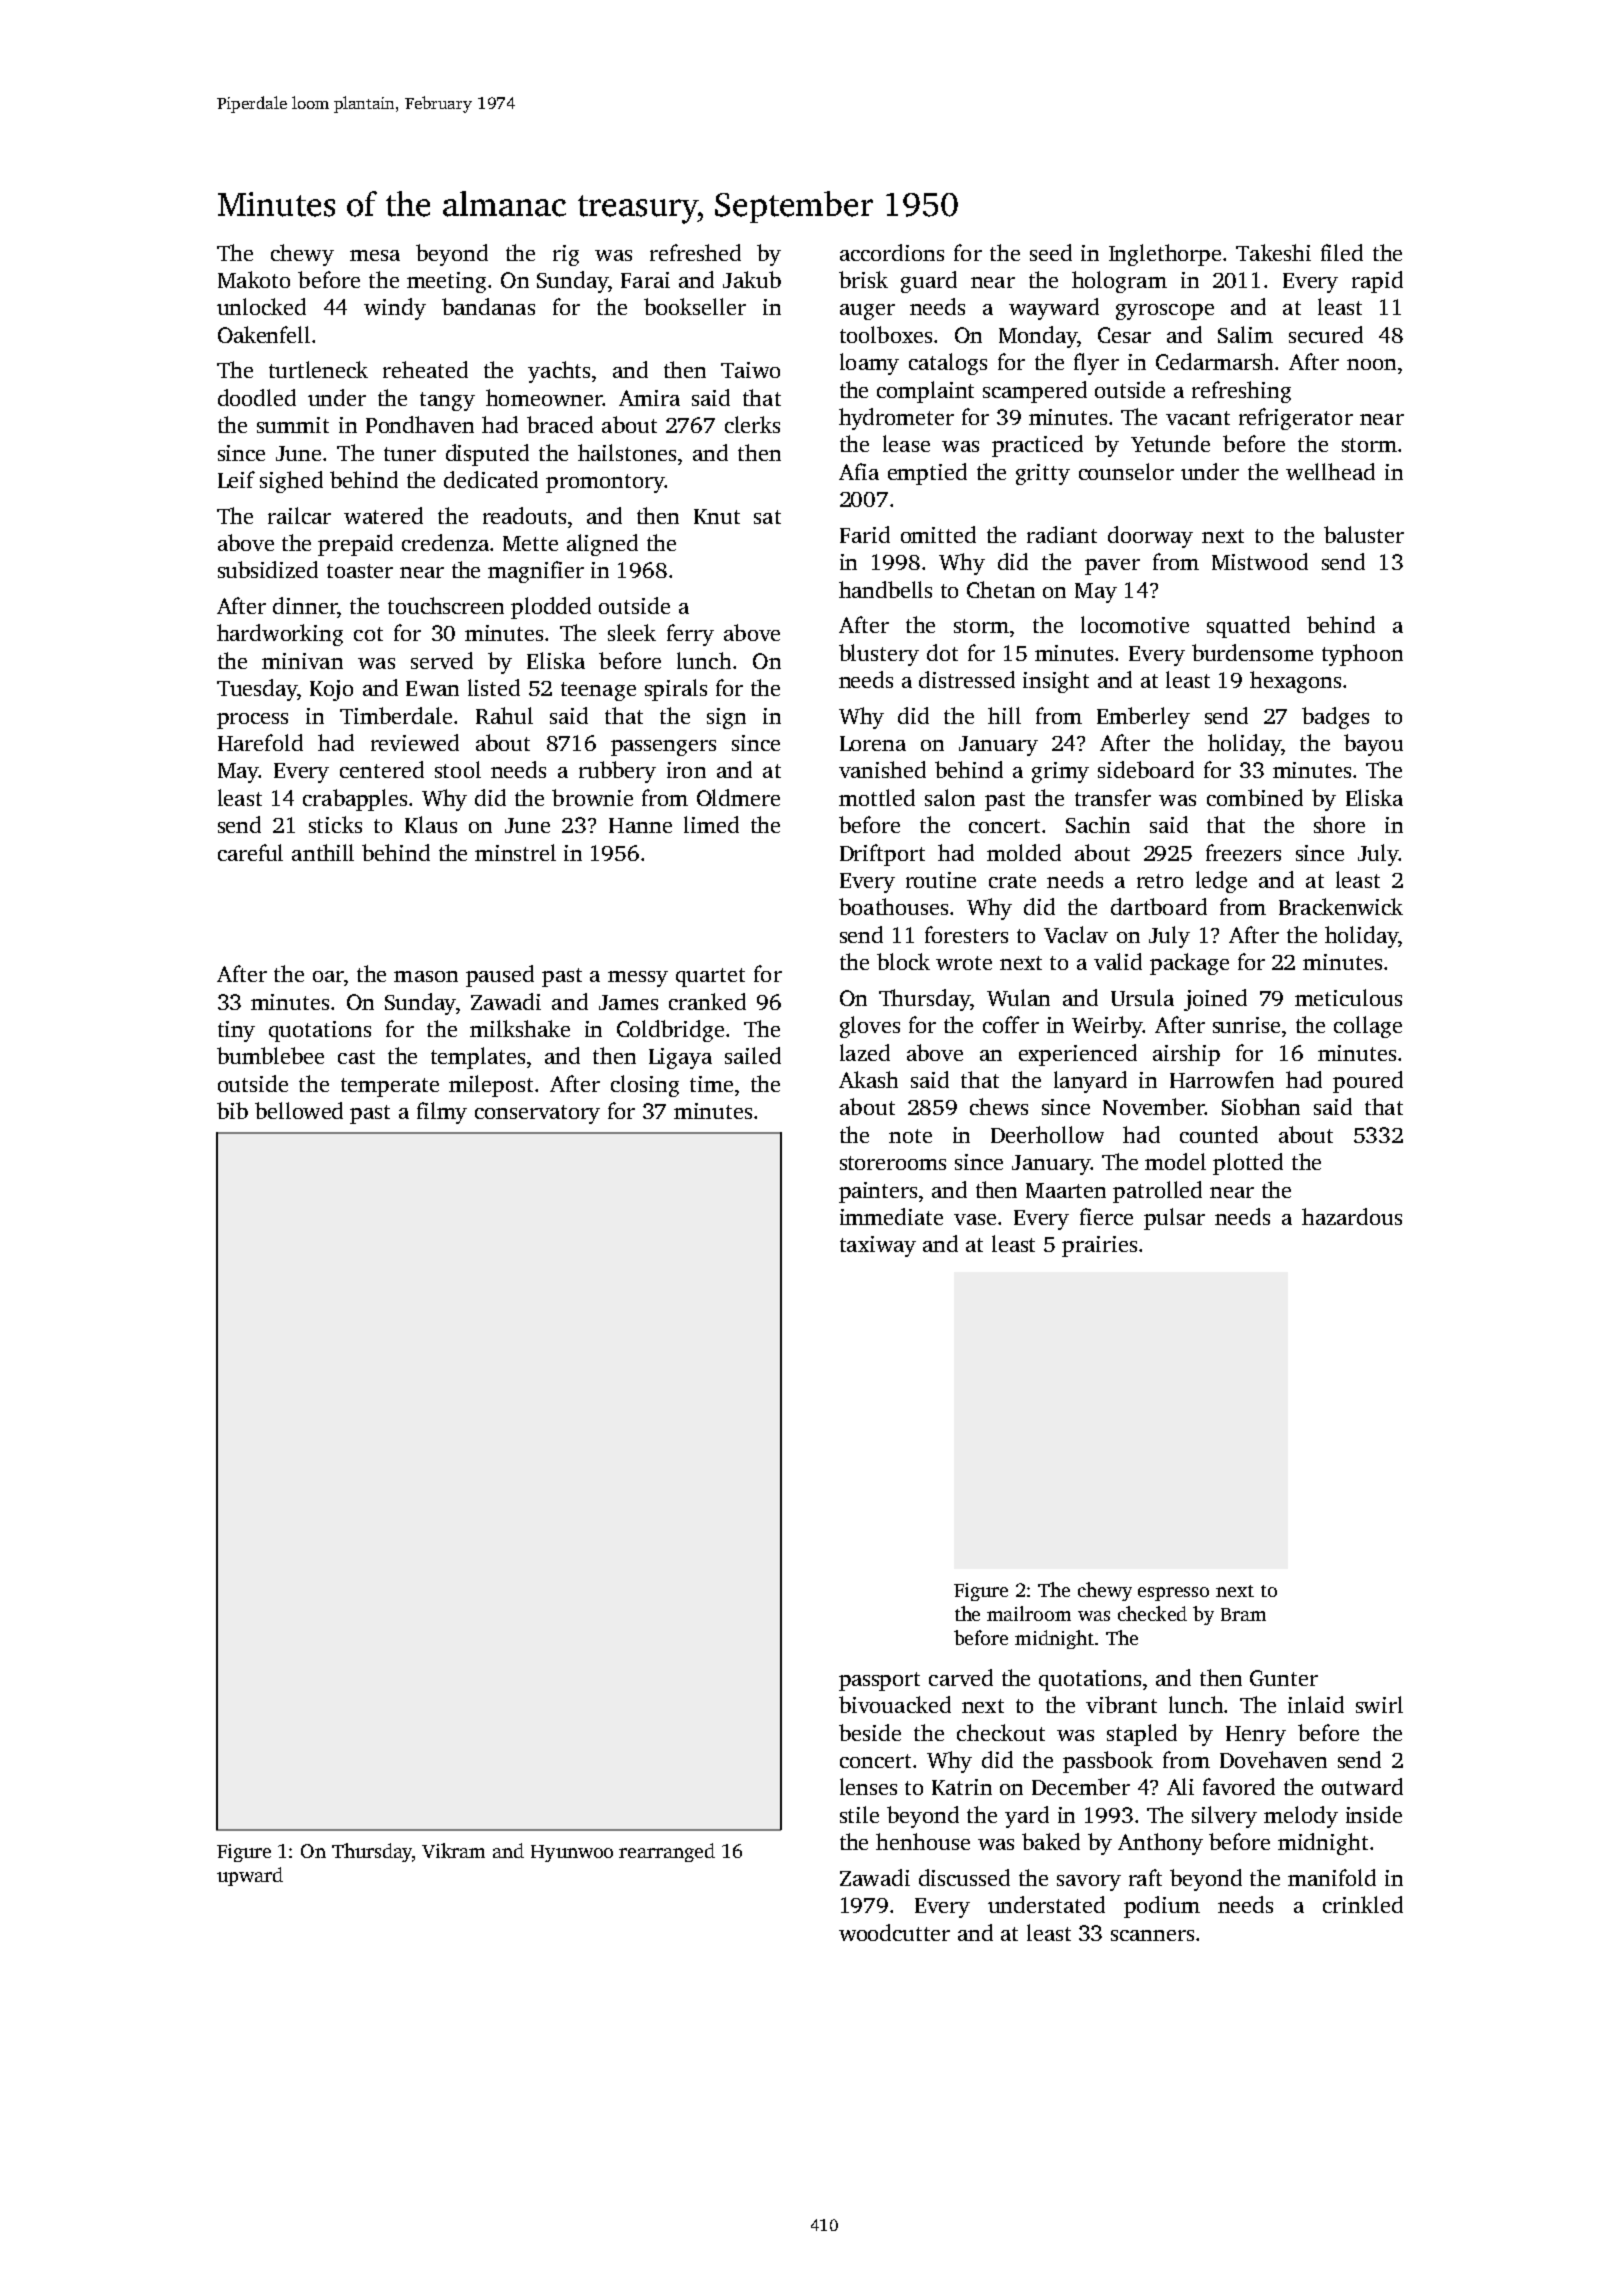 The width and height of the image is (1620, 2292). Describe the element at coordinates (975, 1219) in the image. I see `vase` at that location.
